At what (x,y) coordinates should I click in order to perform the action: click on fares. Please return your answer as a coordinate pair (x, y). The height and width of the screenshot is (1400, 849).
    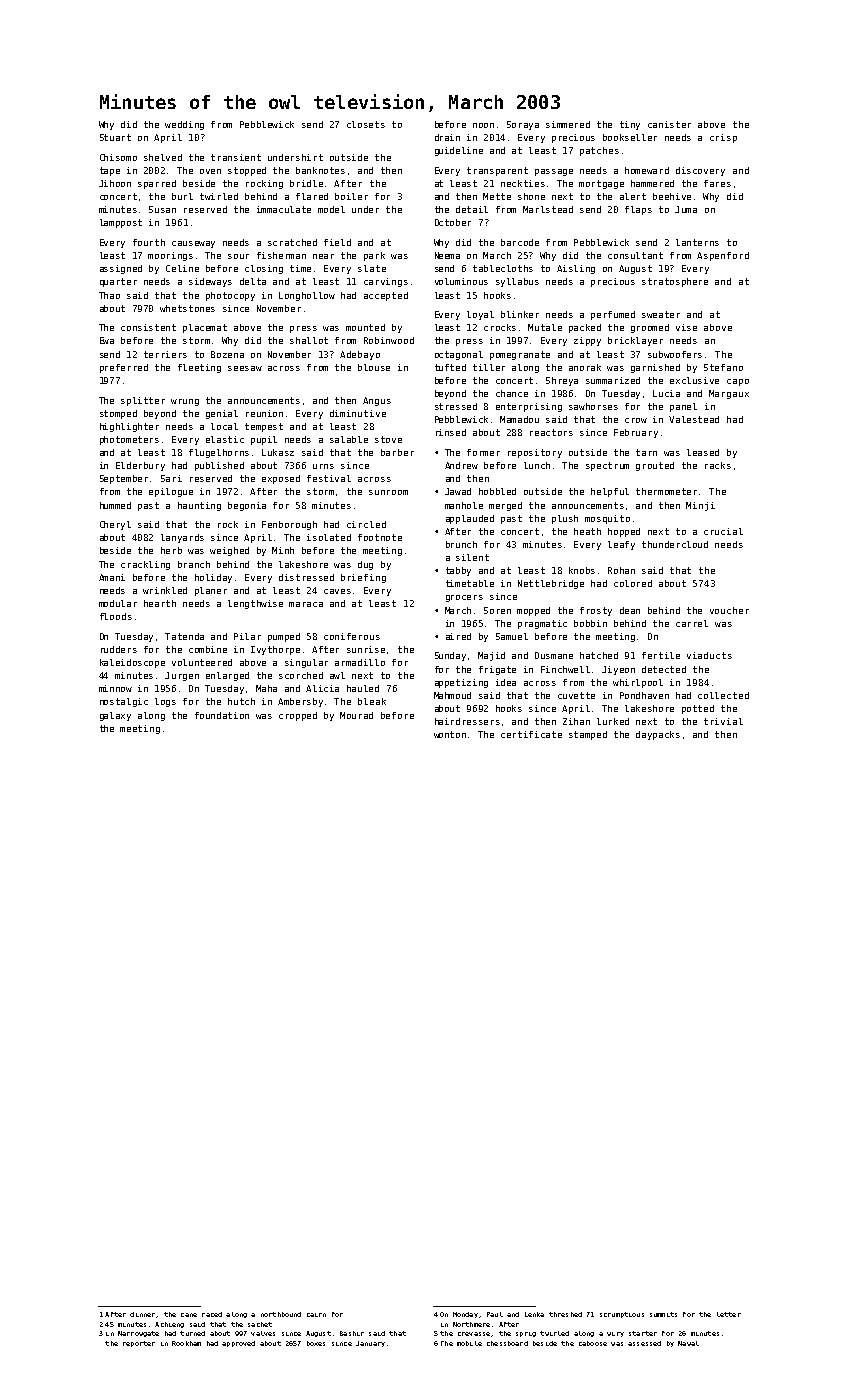
    Looking at the image, I should click on (717, 183).
